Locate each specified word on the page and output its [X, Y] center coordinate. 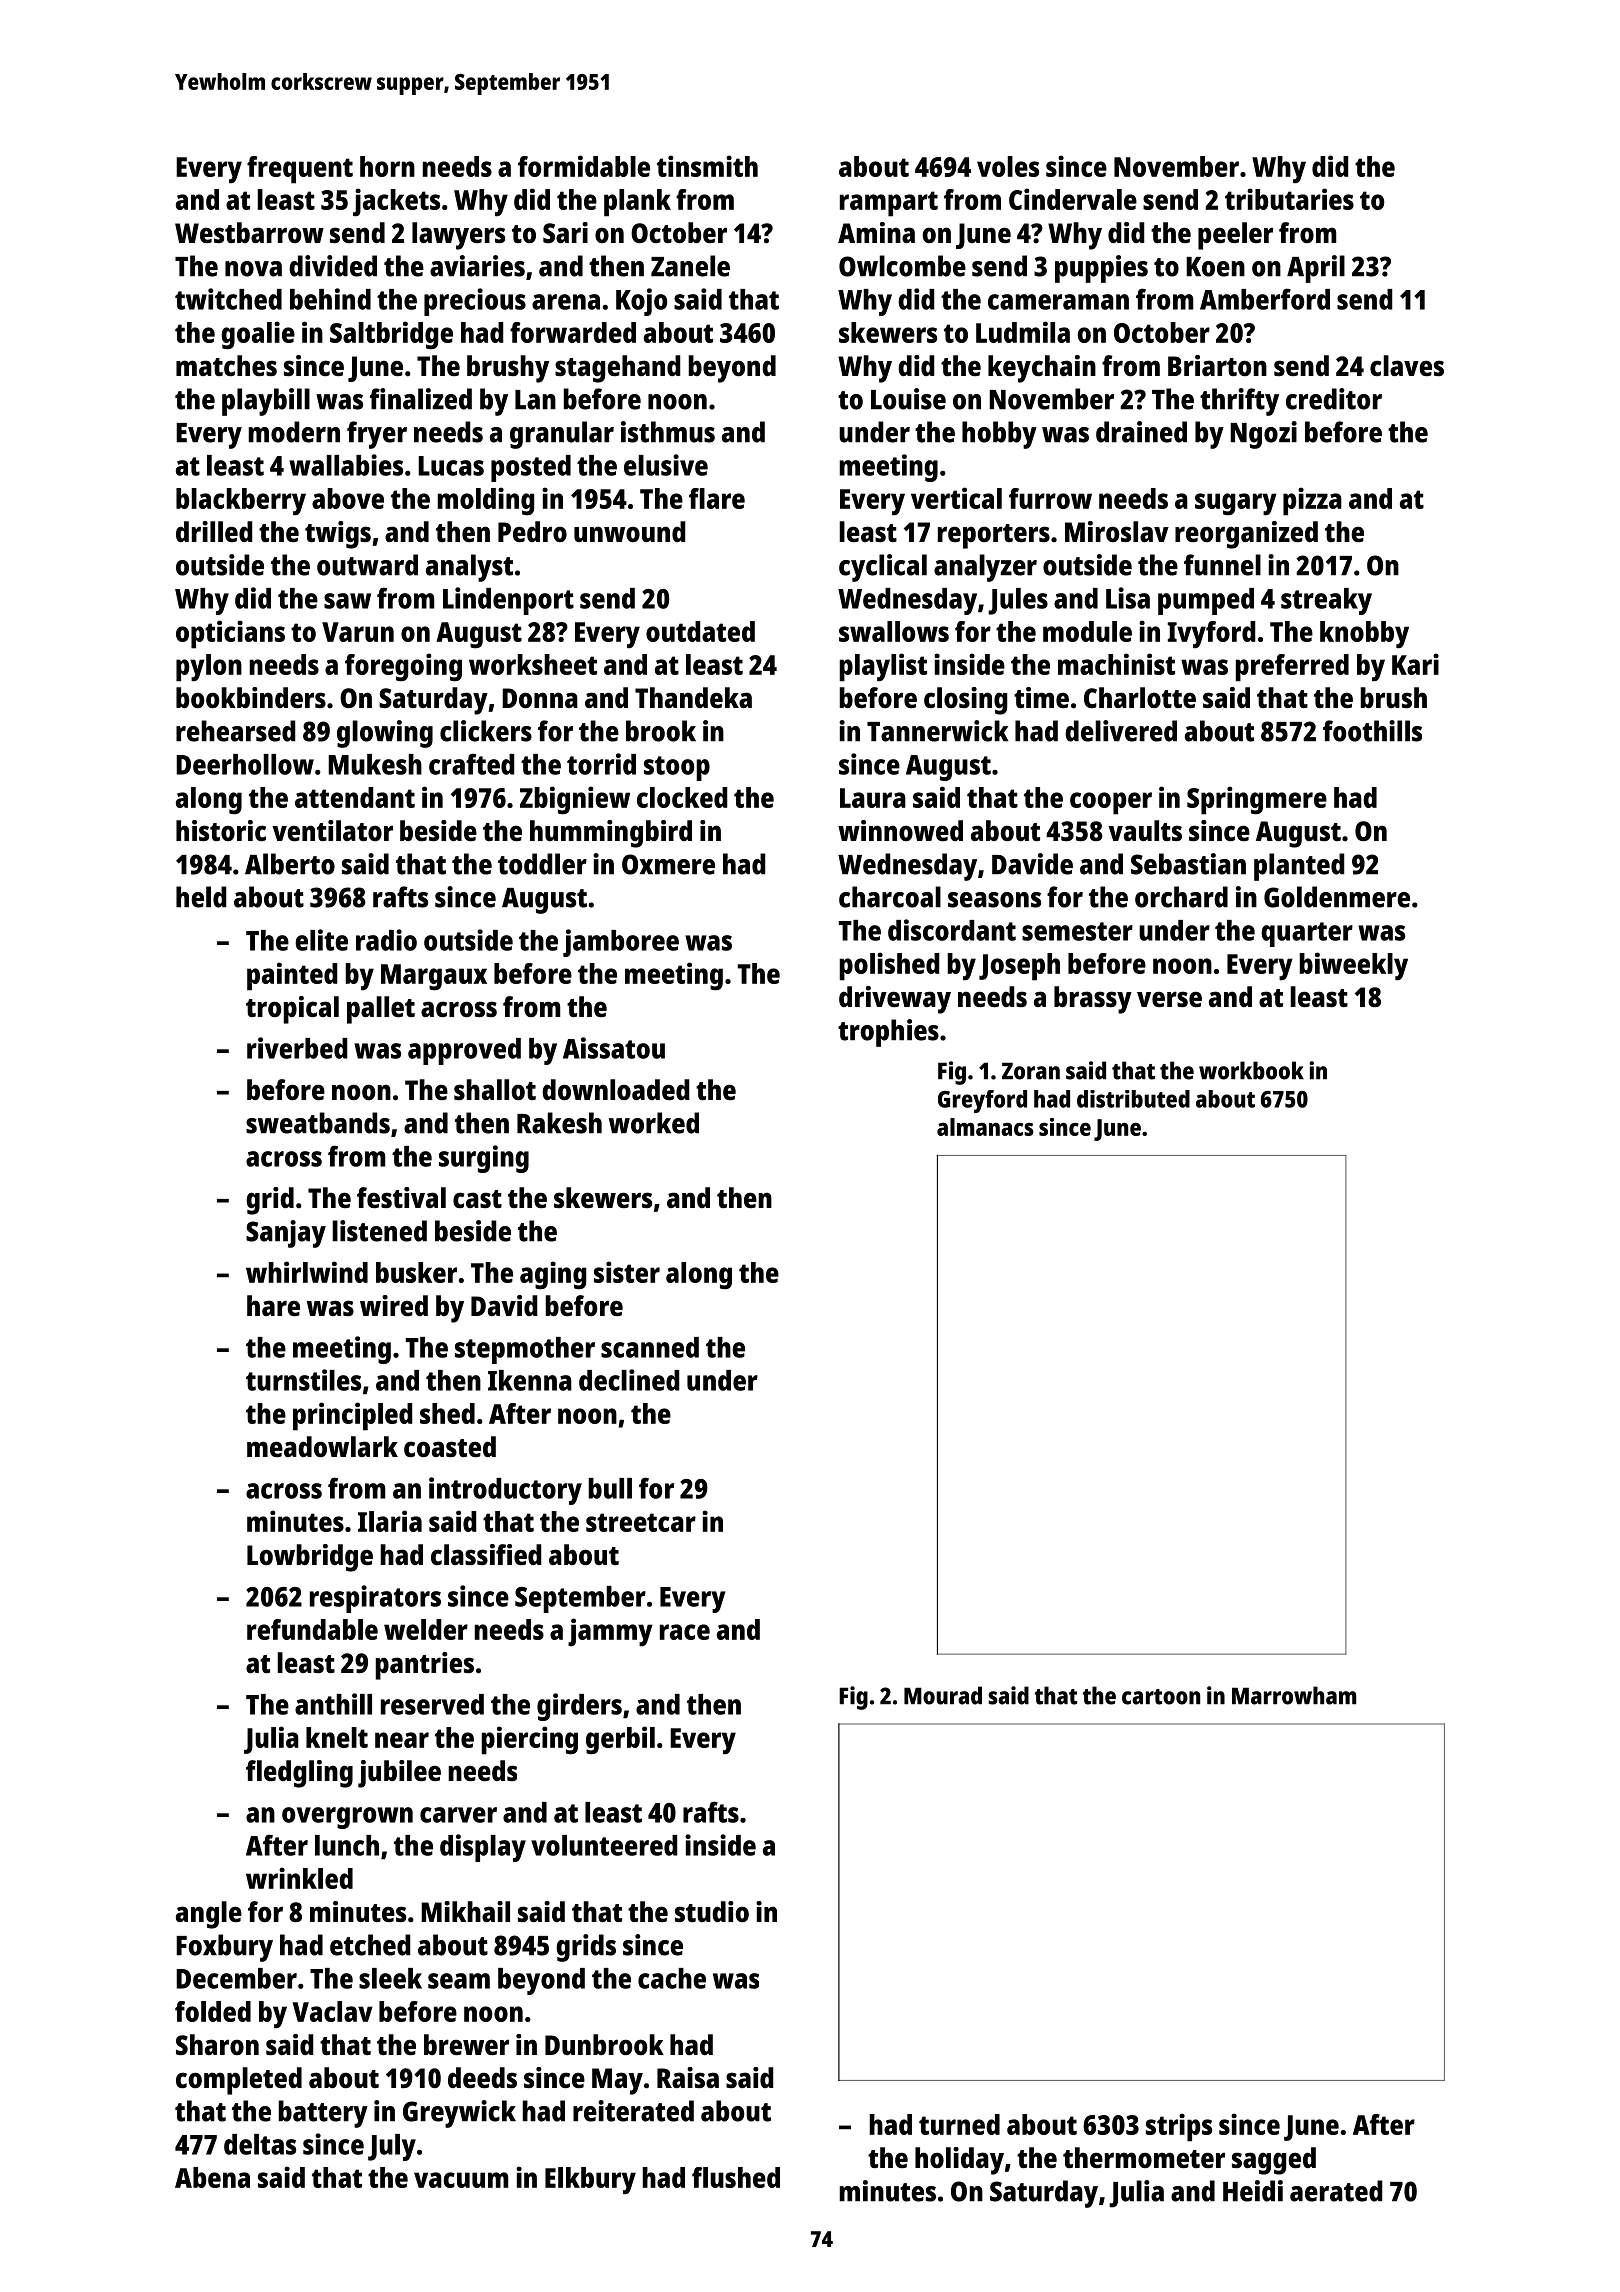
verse [1169, 999]
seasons [994, 900]
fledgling [299, 1774]
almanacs [985, 1127]
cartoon [1161, 1697]
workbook [1251, 1070]
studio [712, 1911]
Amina [876, 232]
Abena [212, 2177]
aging [553, 1275]
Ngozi [1263, 435]
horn [387, 166]
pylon [209, 668]
